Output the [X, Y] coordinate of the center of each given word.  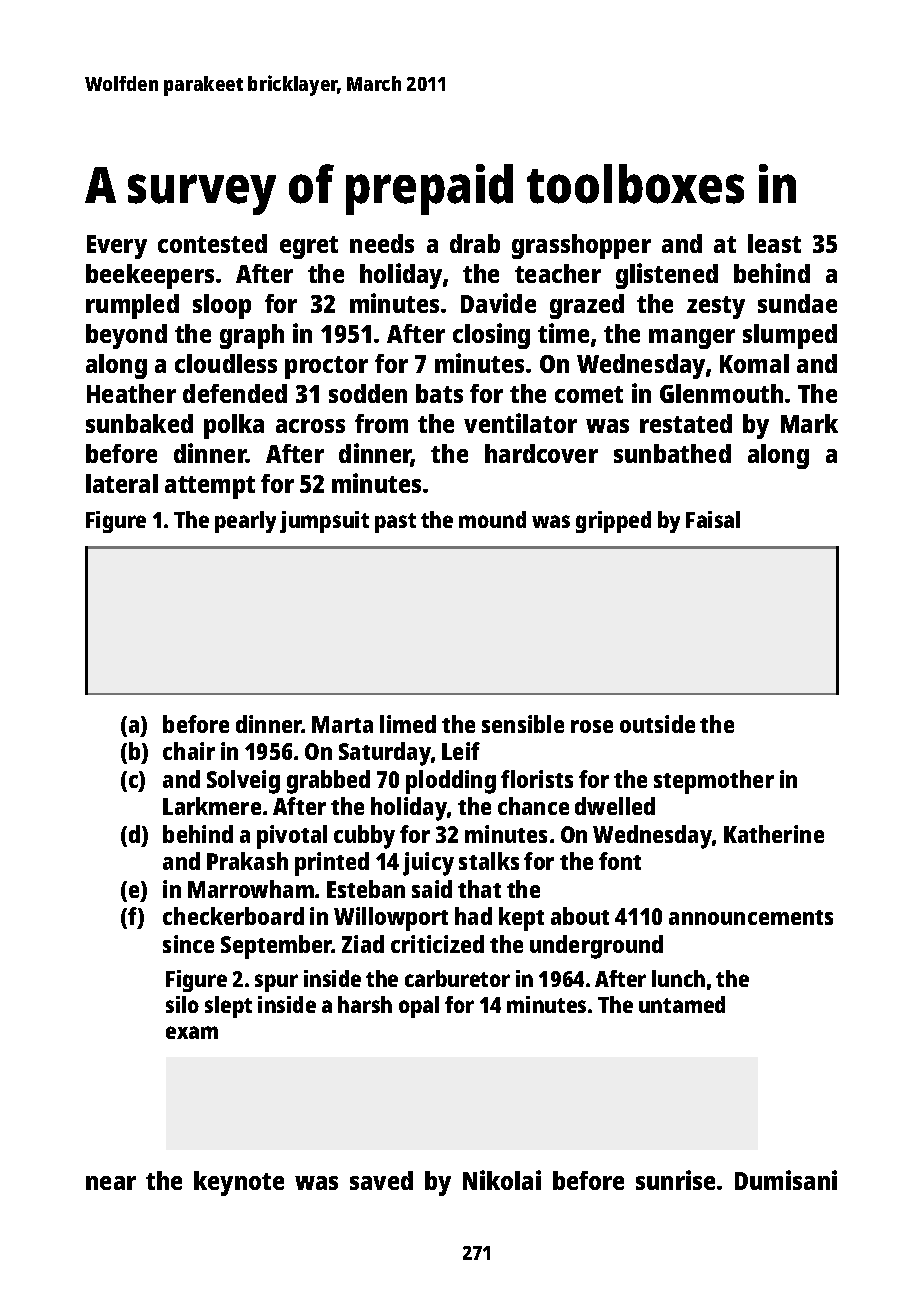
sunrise [675, 1180]
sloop [222, 306]
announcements [751, 917]
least [774, 243]
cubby [364, 837]
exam [192, 1032]
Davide [498, 303]
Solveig [243, 782]
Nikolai [502, 1180]
